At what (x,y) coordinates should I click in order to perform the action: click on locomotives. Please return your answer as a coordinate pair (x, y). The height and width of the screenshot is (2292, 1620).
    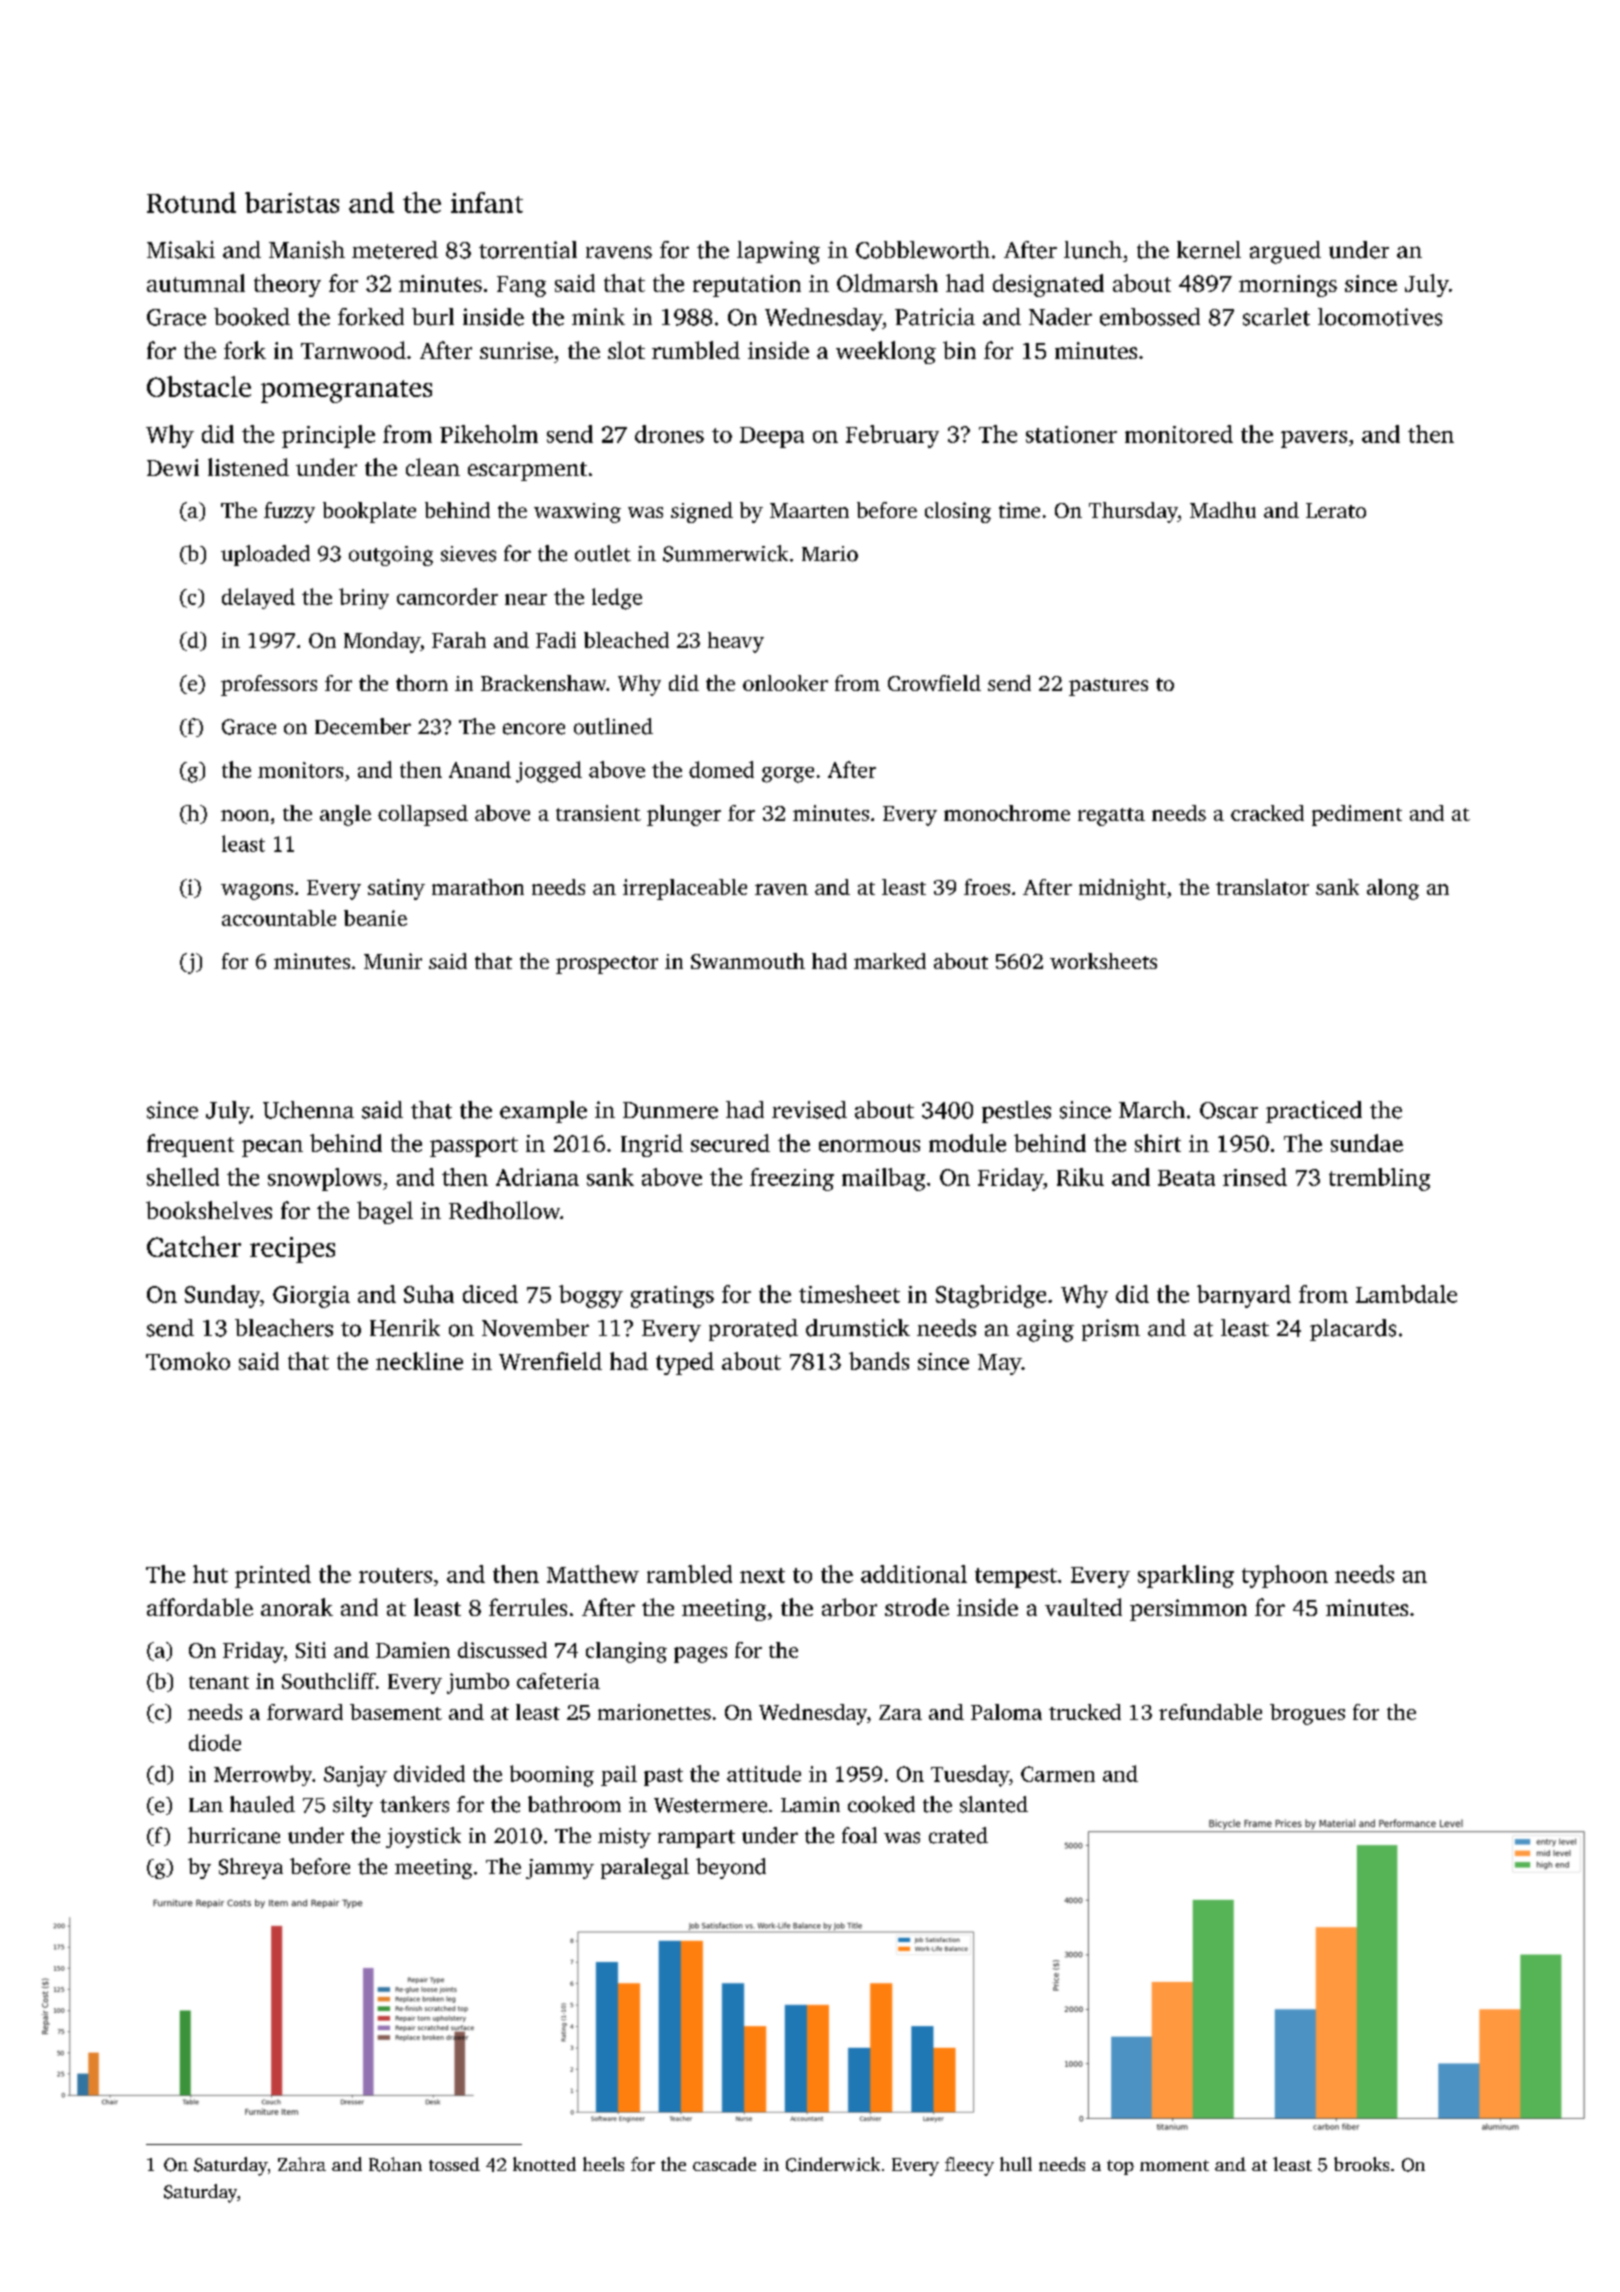
    Looking at the image, I should click on (1380, 317).
